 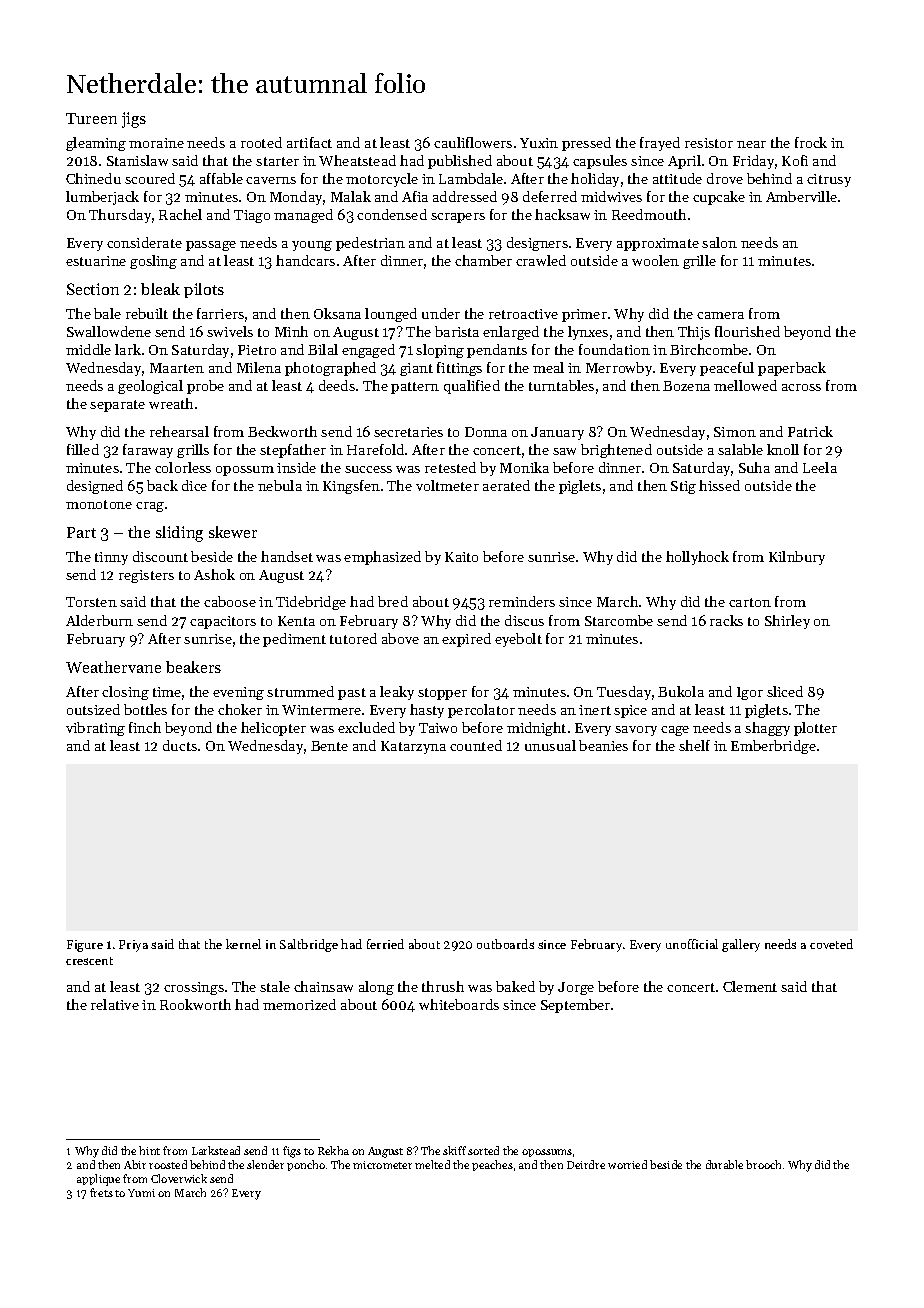 What do you see at coordinates (539, 143) in the screenshot?
I see `Yuxin` at bounding box center [539, 143].
